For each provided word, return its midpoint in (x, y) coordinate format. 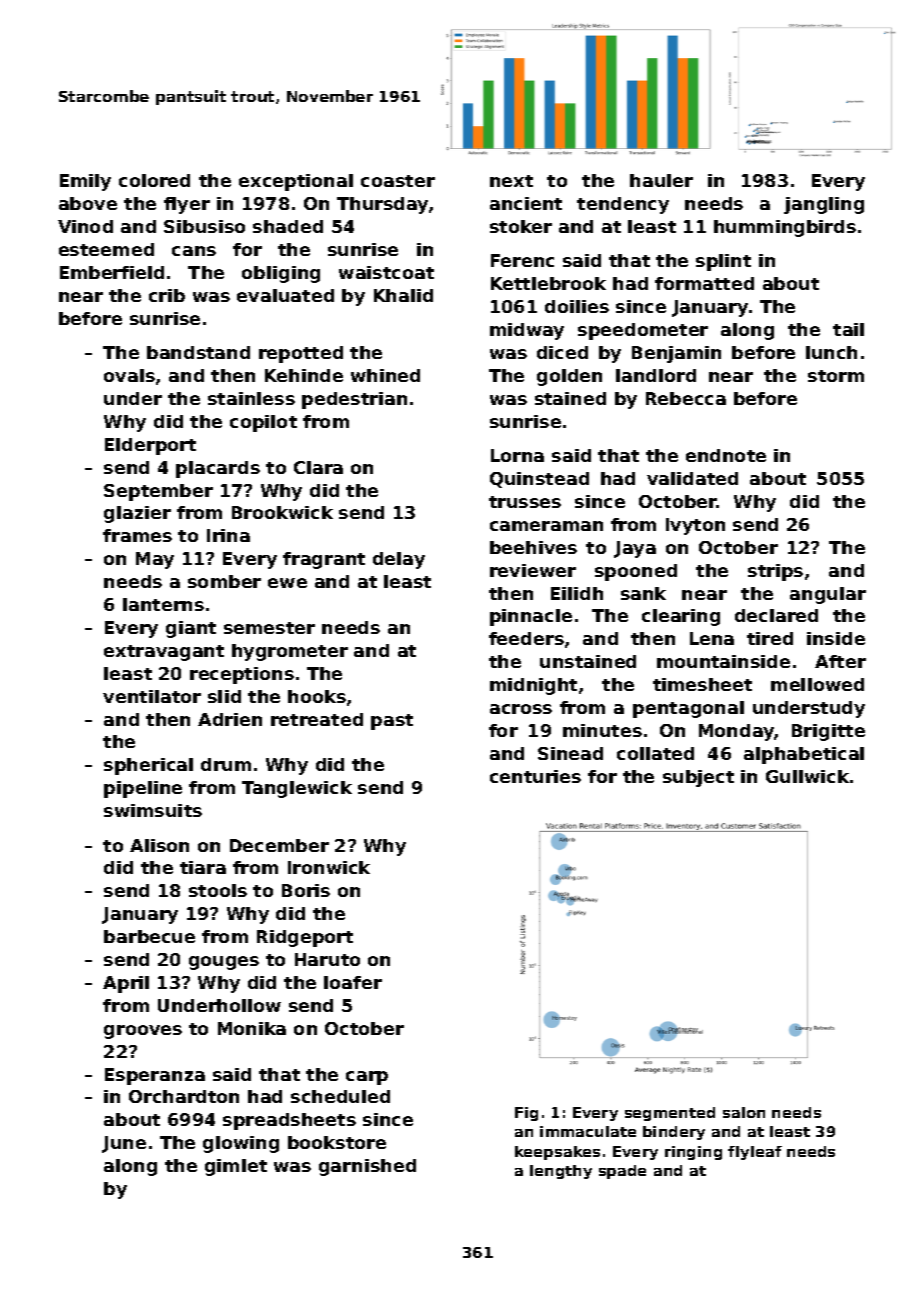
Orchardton (184, 1096)
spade (622, 1172)
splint (723, 262)
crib (167, 295)
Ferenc (522, 260)
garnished (367, 1167)
